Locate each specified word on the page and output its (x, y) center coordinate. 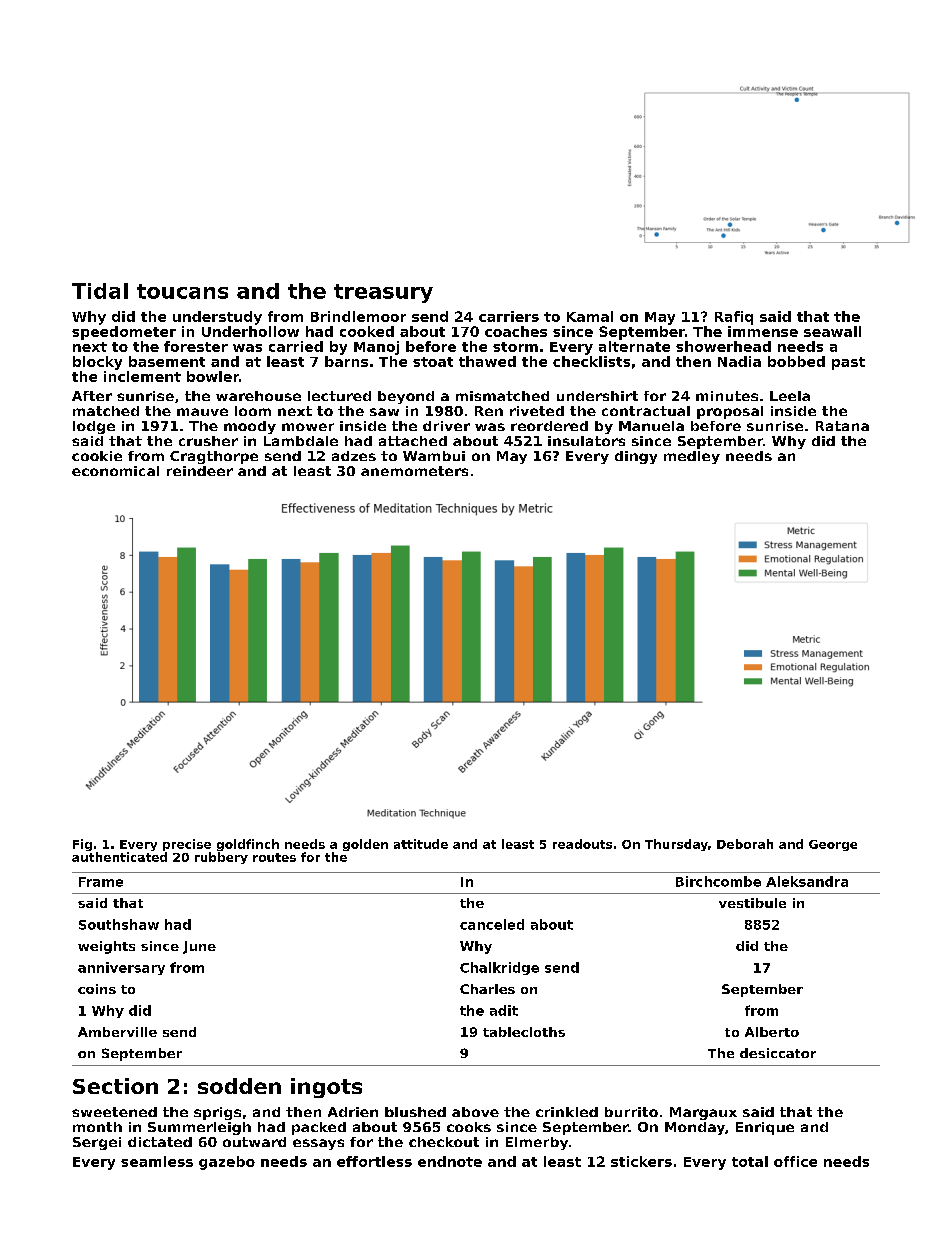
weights (106, 947)
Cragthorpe (214, 457)
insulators (586, 441)
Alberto (772, 1032)
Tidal (100, 291)
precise (187, 845)
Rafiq (734, 318)
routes (274, 857)
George (833, 845)
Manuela (651, 426)
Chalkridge (499, 968)
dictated (160, 1142)
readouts (582, 844)
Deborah (745, 844)
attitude (421, 844)
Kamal (590, 316)
